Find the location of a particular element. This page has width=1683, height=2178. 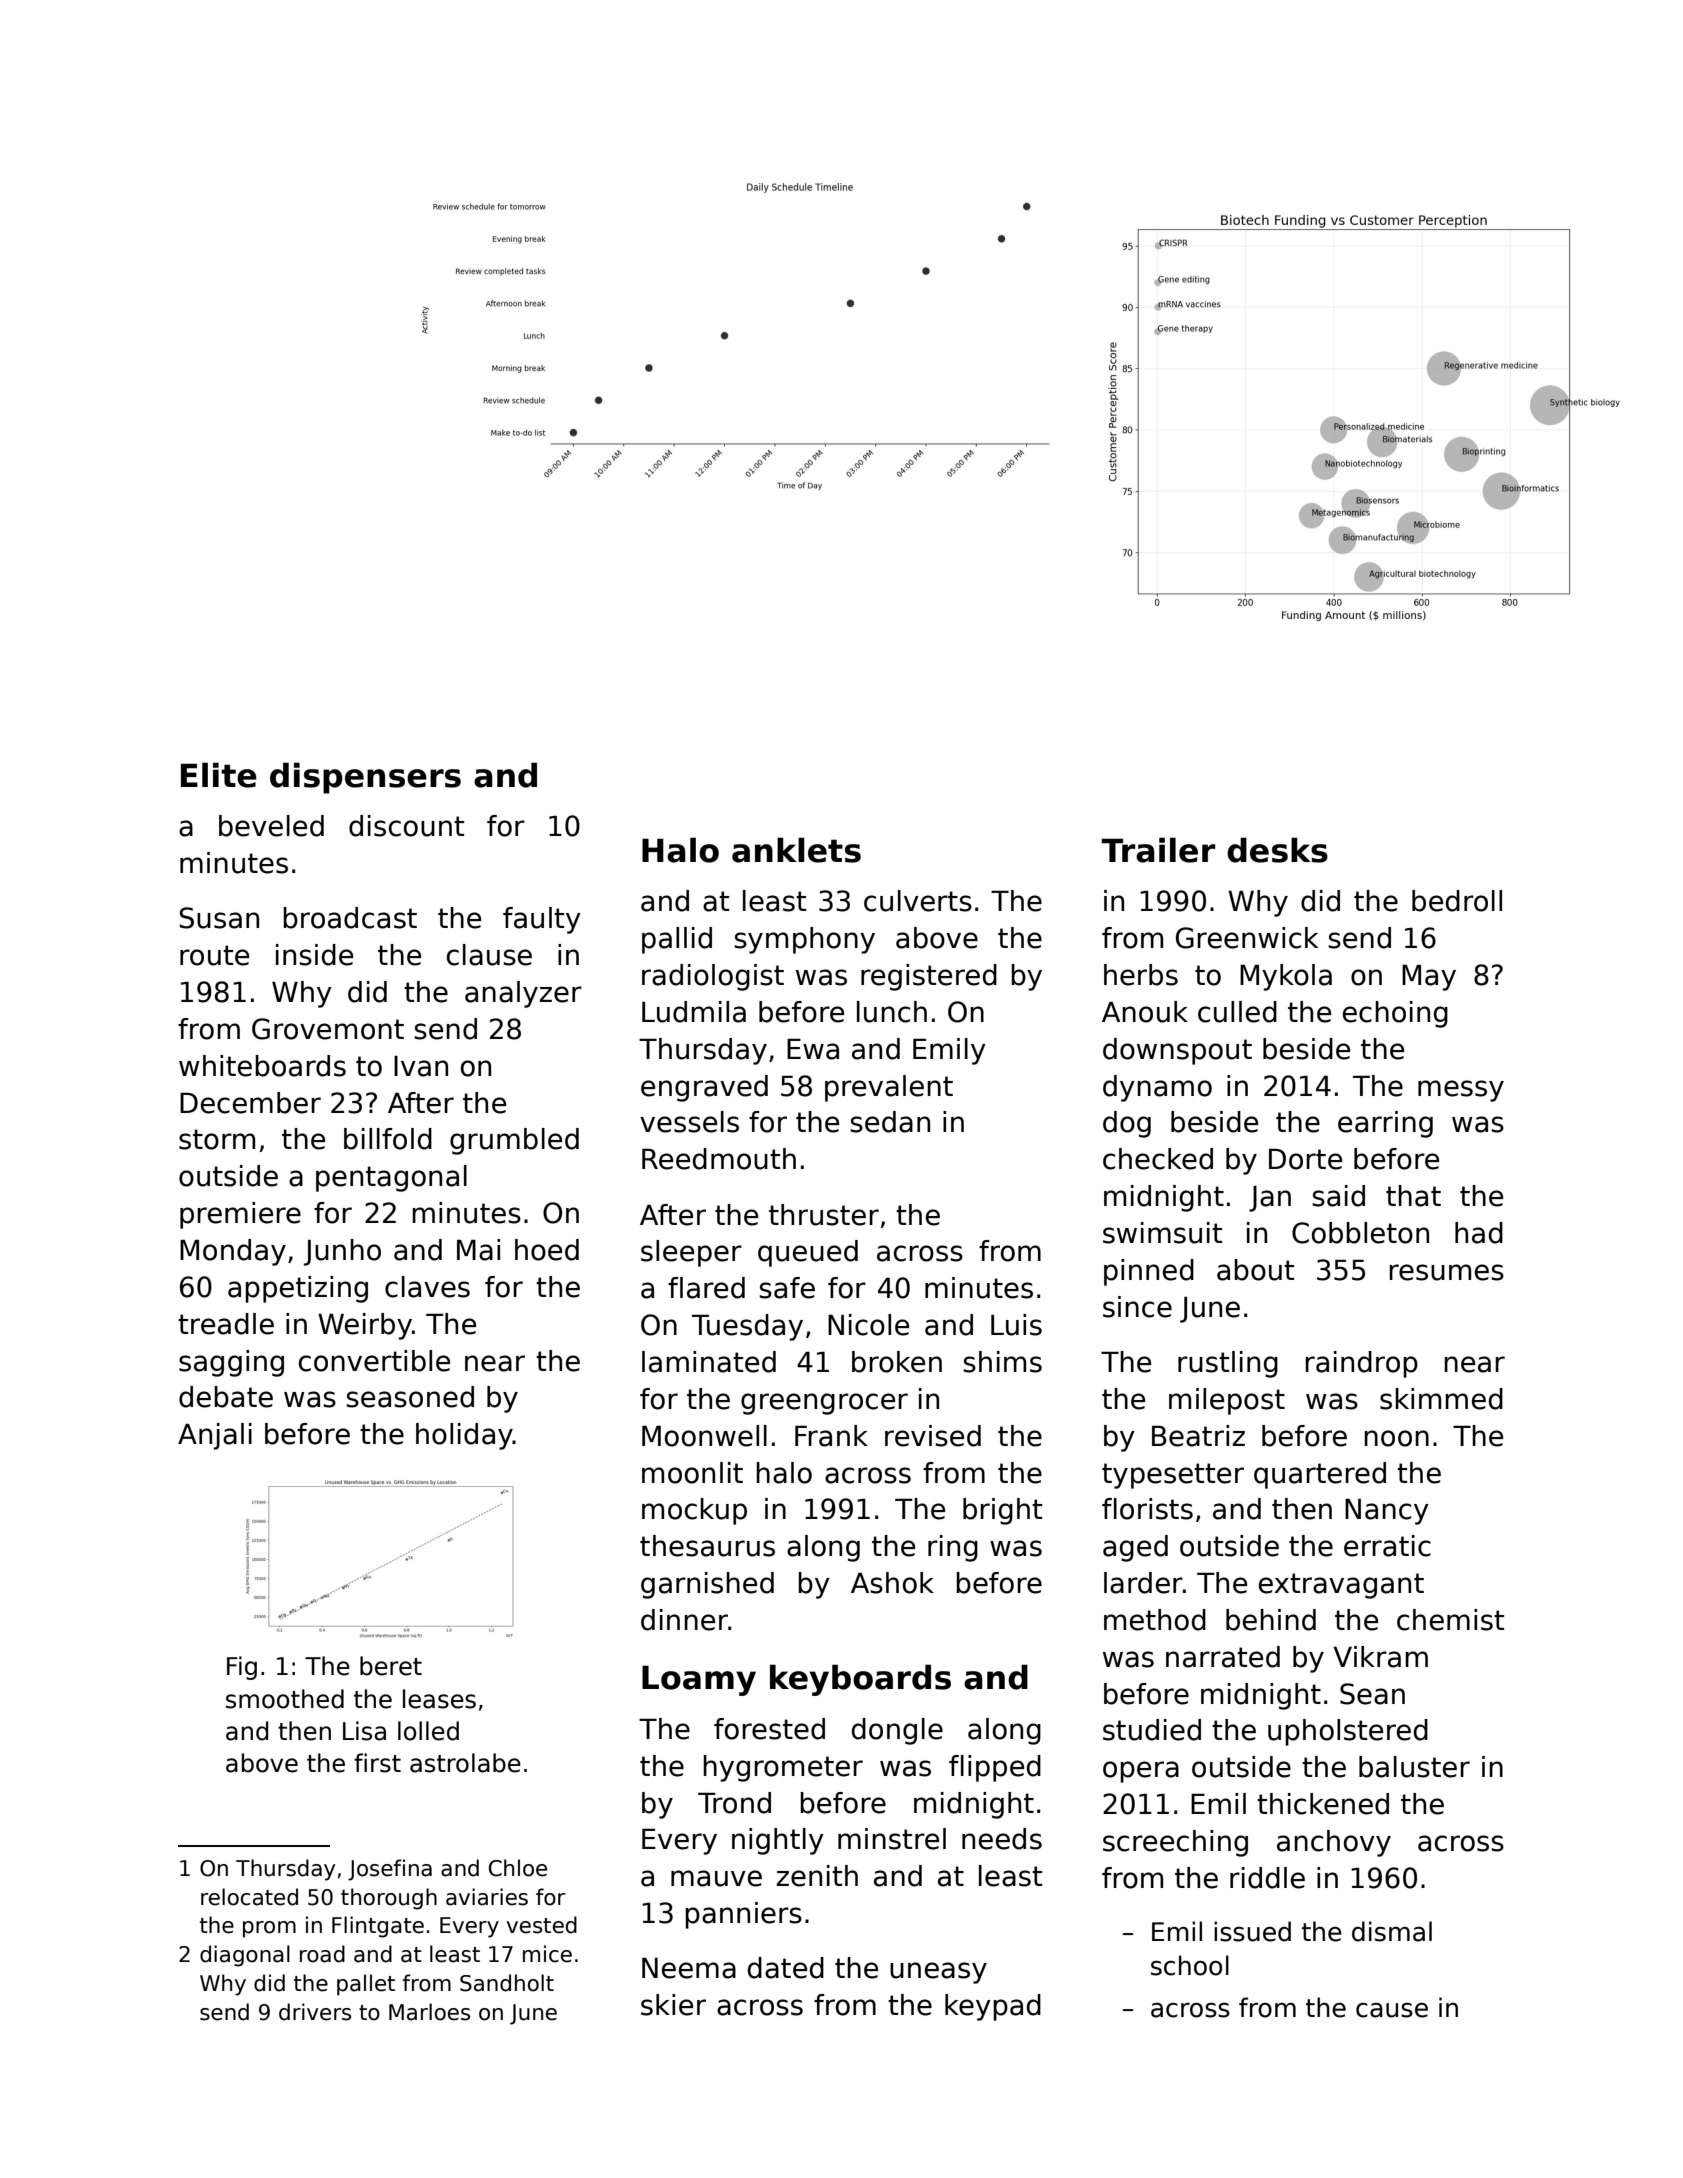

Trailer is located at coordinates (1158, 850).
